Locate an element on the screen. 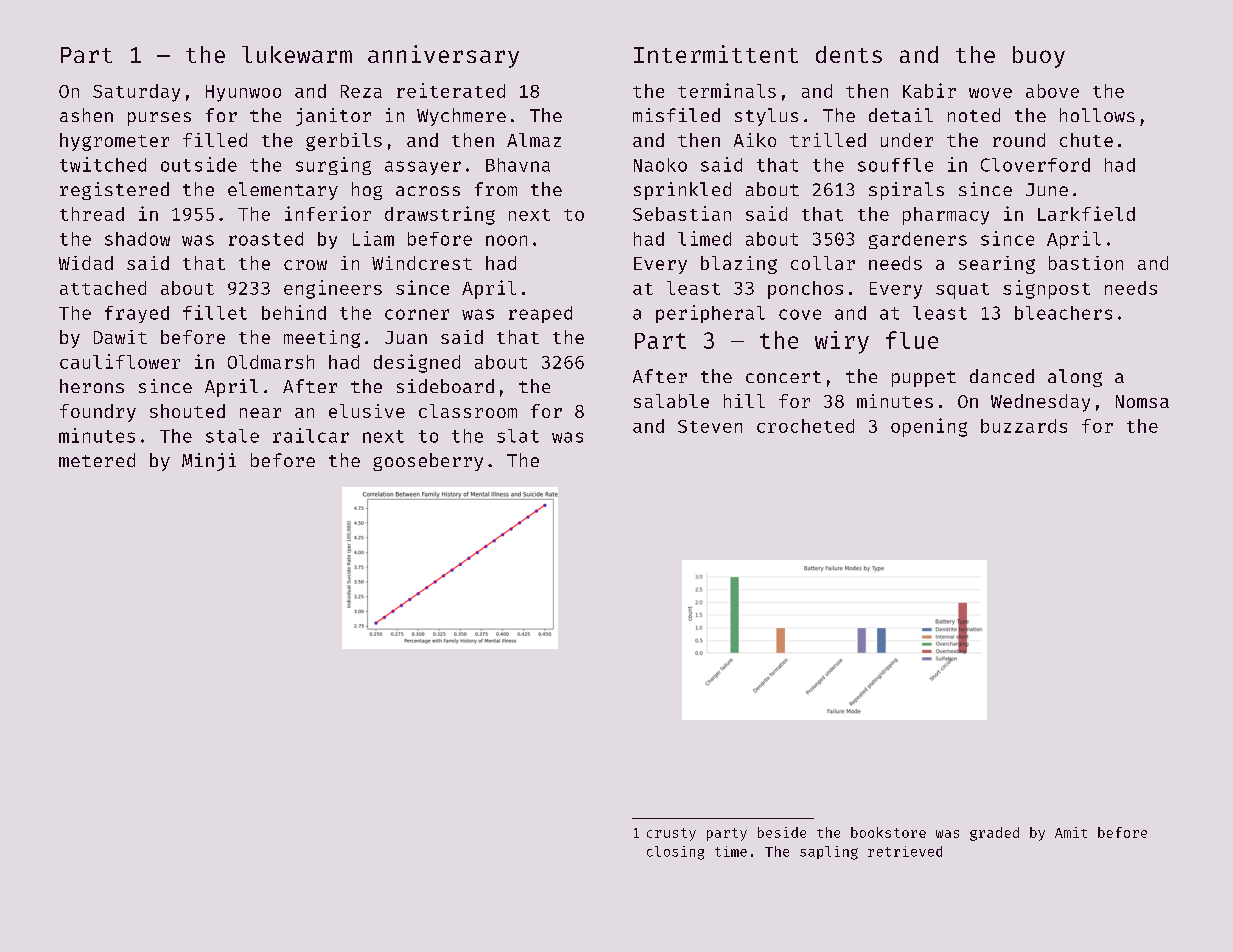 This screenshot has width=1233, height=952. Minji is located at coordinates (209, 462).
